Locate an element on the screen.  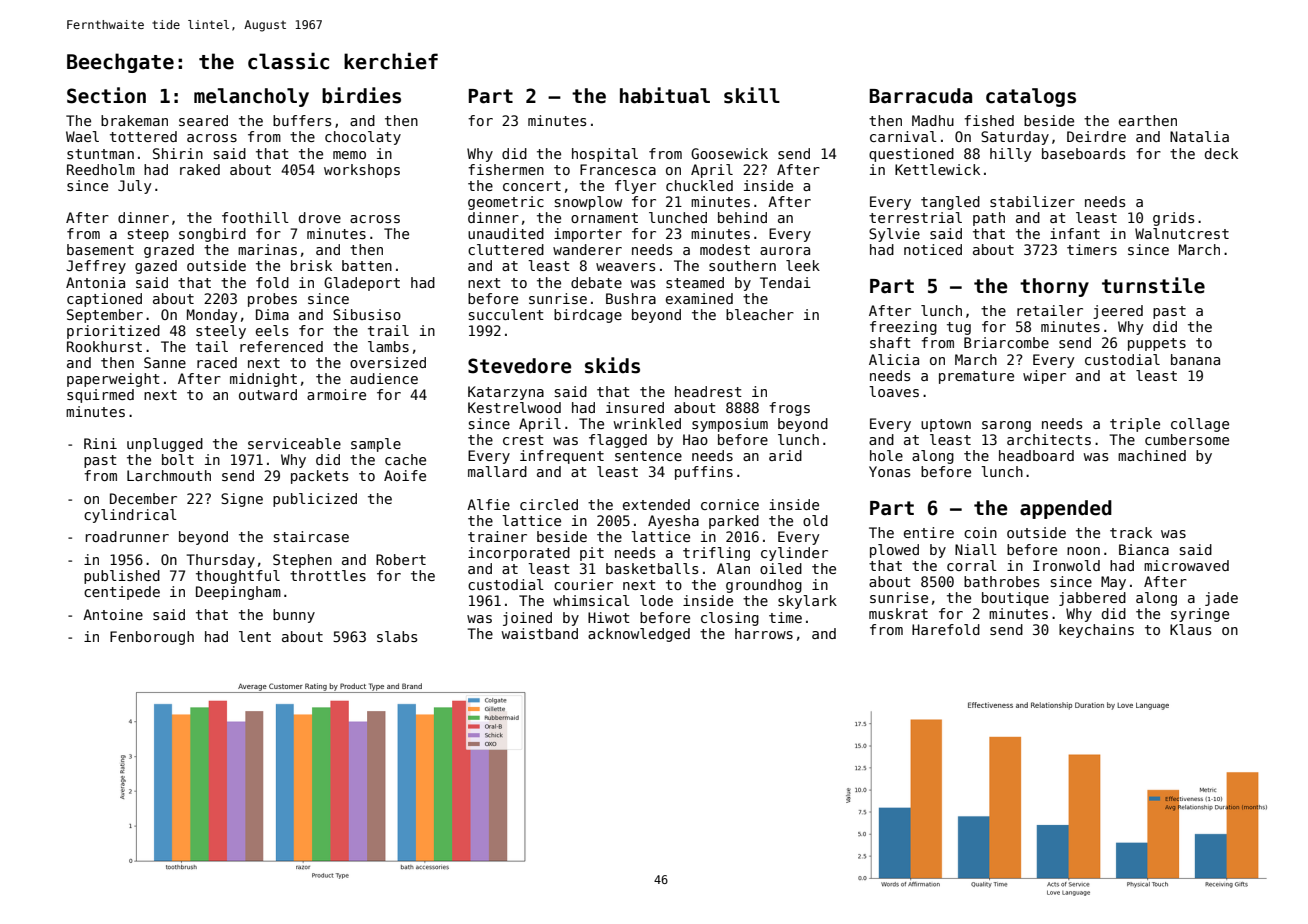
captioned is located at coordinates (104, 300).
